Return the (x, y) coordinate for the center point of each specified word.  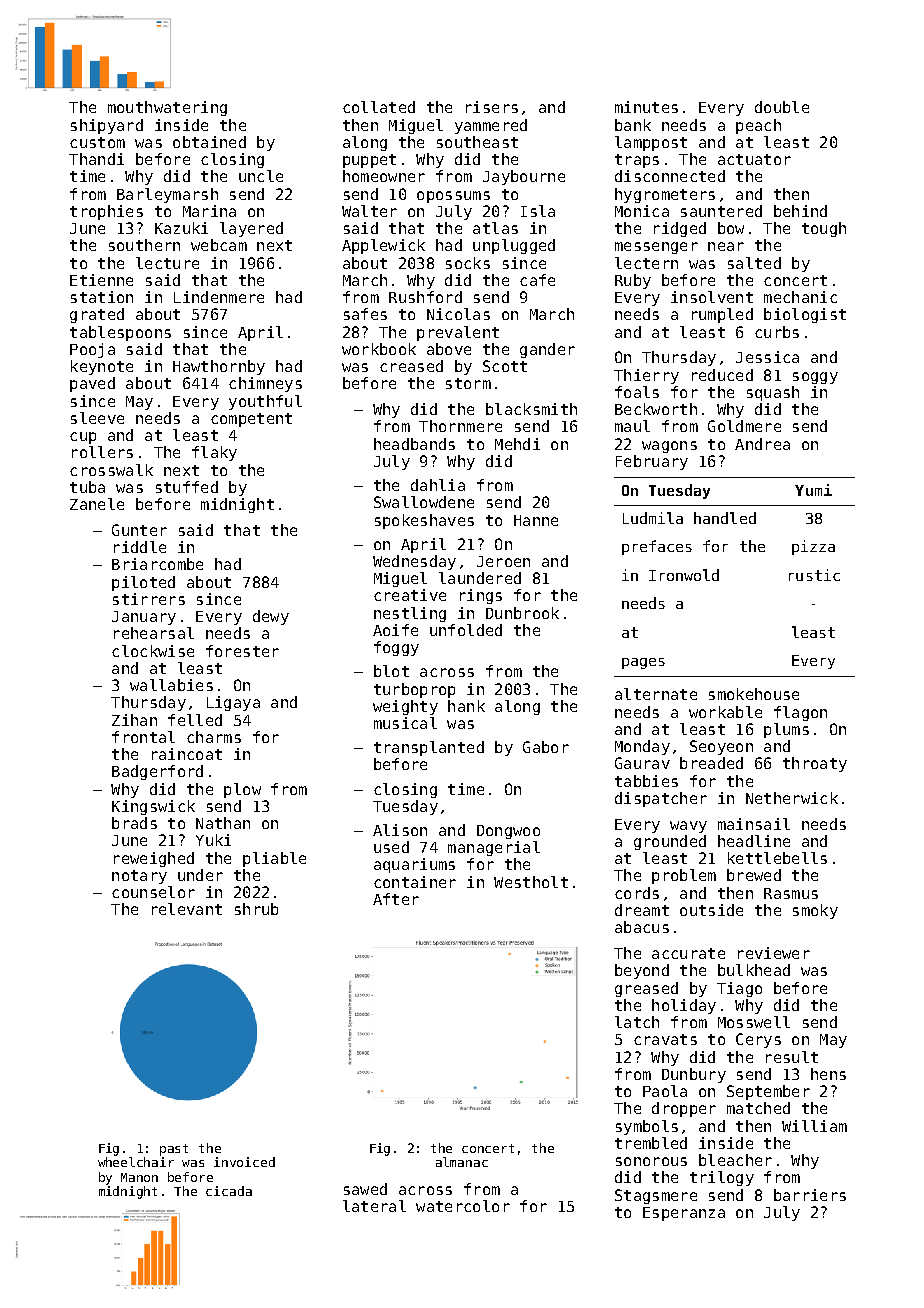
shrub (256, 909)
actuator (754, 159)
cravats (665, 1039)
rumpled (722, 315)
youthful (265, 402)
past (174, 1150)
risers (492, 107)
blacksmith (531, 409)
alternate (656, 694)
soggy (815, 378)
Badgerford (157, 772)
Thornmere (460, 426)
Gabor (546, 747)
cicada (229, 1191)
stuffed (187, 487)
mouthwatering (167, 108)
